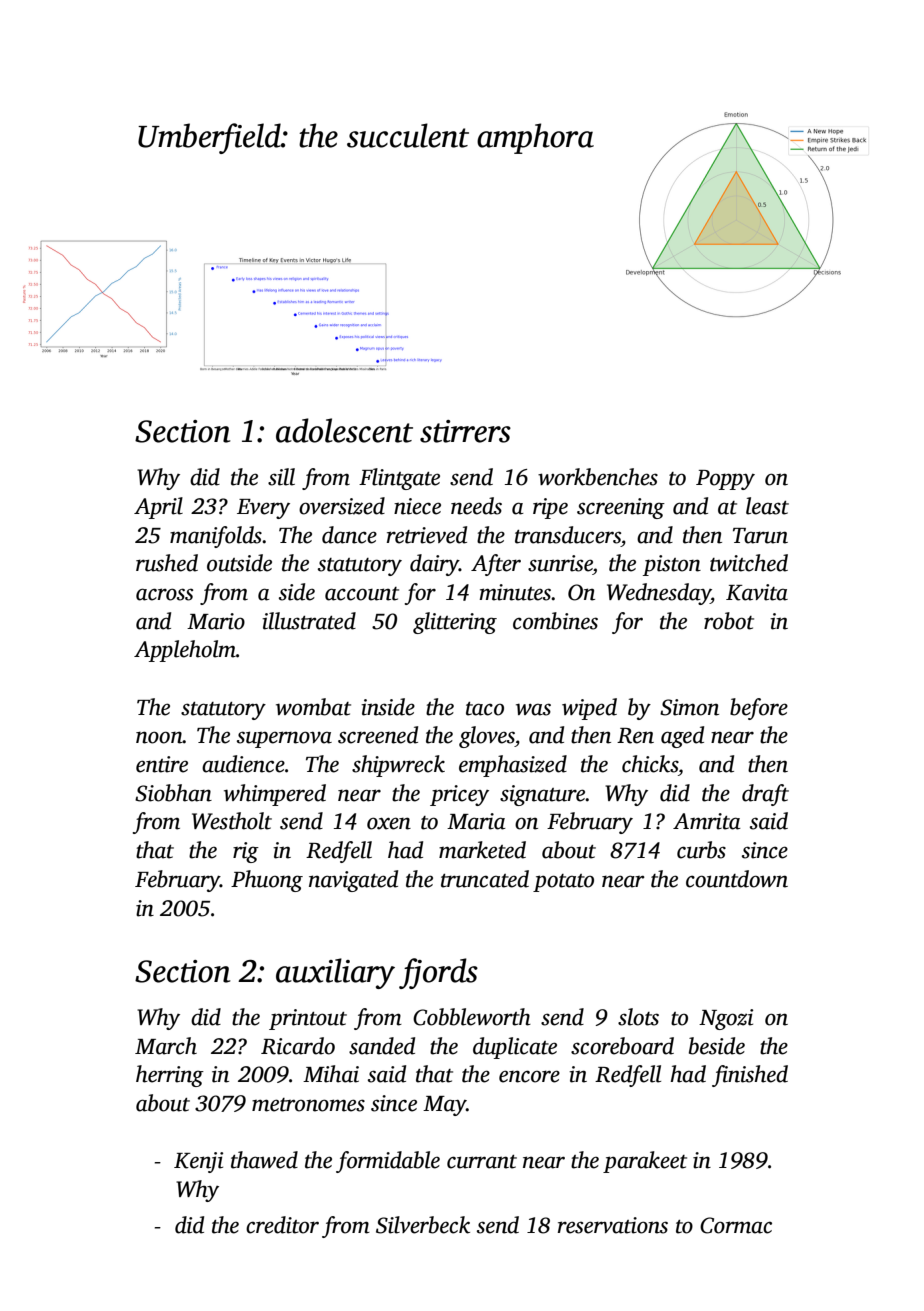 Image resolution: width=924 pixels, height=1311 pixels. What do you see at coordinates (725, 480) in the image?
I see `Poppy` at bounding box center [725, 480].
